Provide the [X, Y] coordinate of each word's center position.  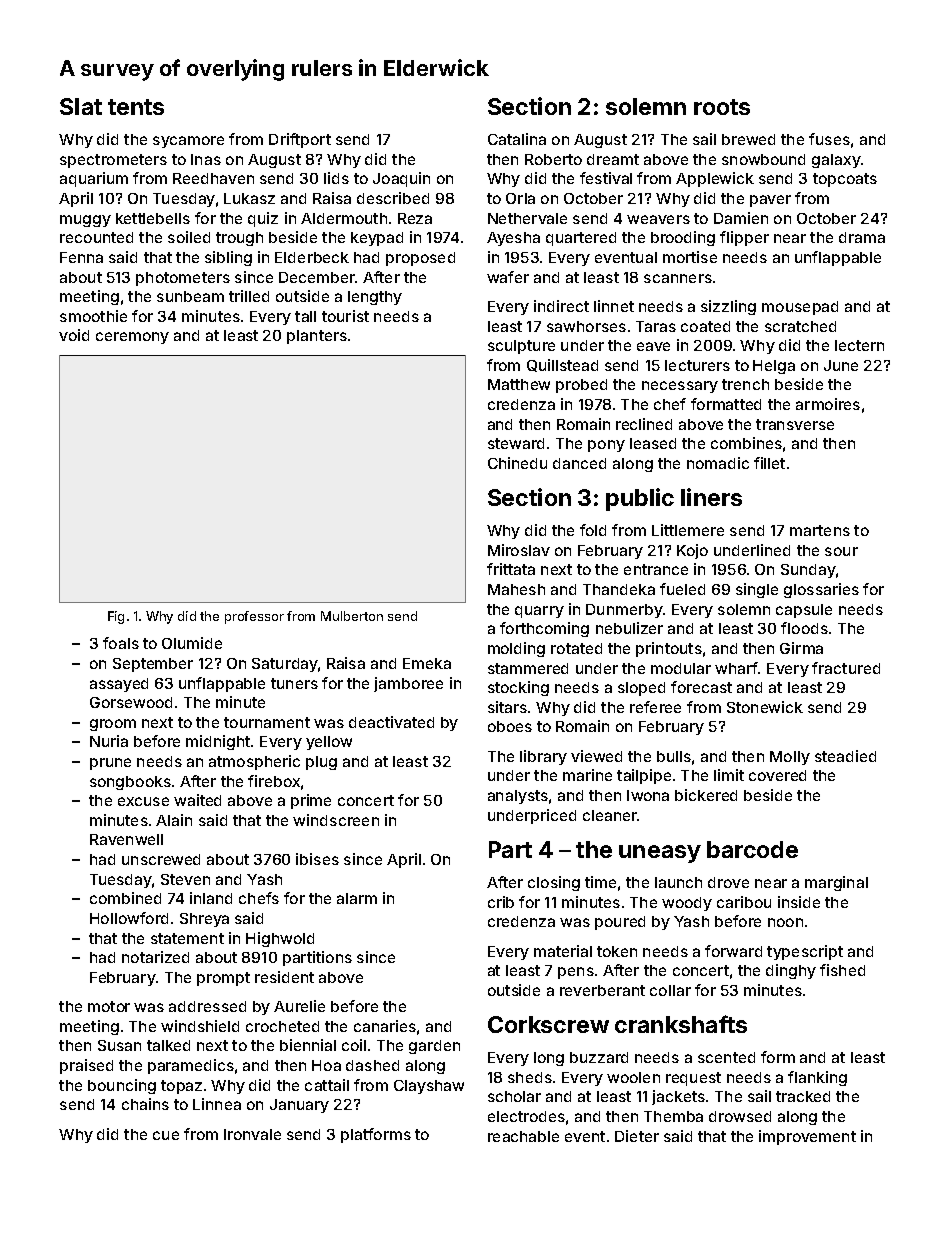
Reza [415, 218]
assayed [119, 685]
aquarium [94, 179]
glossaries [821, 590]
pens [576, 973]
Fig [116, 617]
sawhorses [586, 326]
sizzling [728, 307]
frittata [511, 569]
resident [284, 977]
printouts [669, 649]
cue [166, 1135]
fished [842, 970]
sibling [228, 258]
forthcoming [544, 629]
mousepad [800, 308]
